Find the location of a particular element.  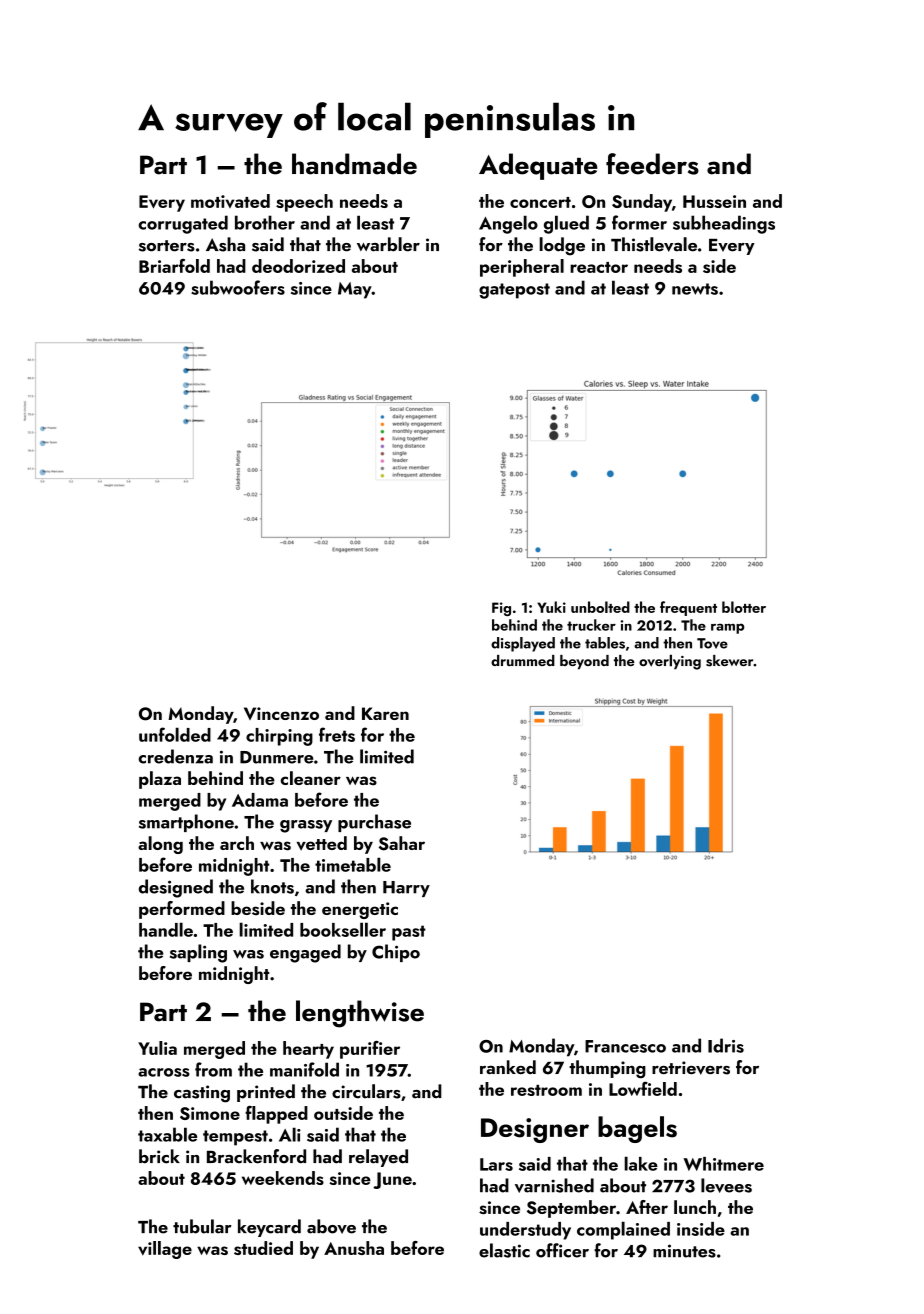

minutes is located at coordinates (684, 1251).
